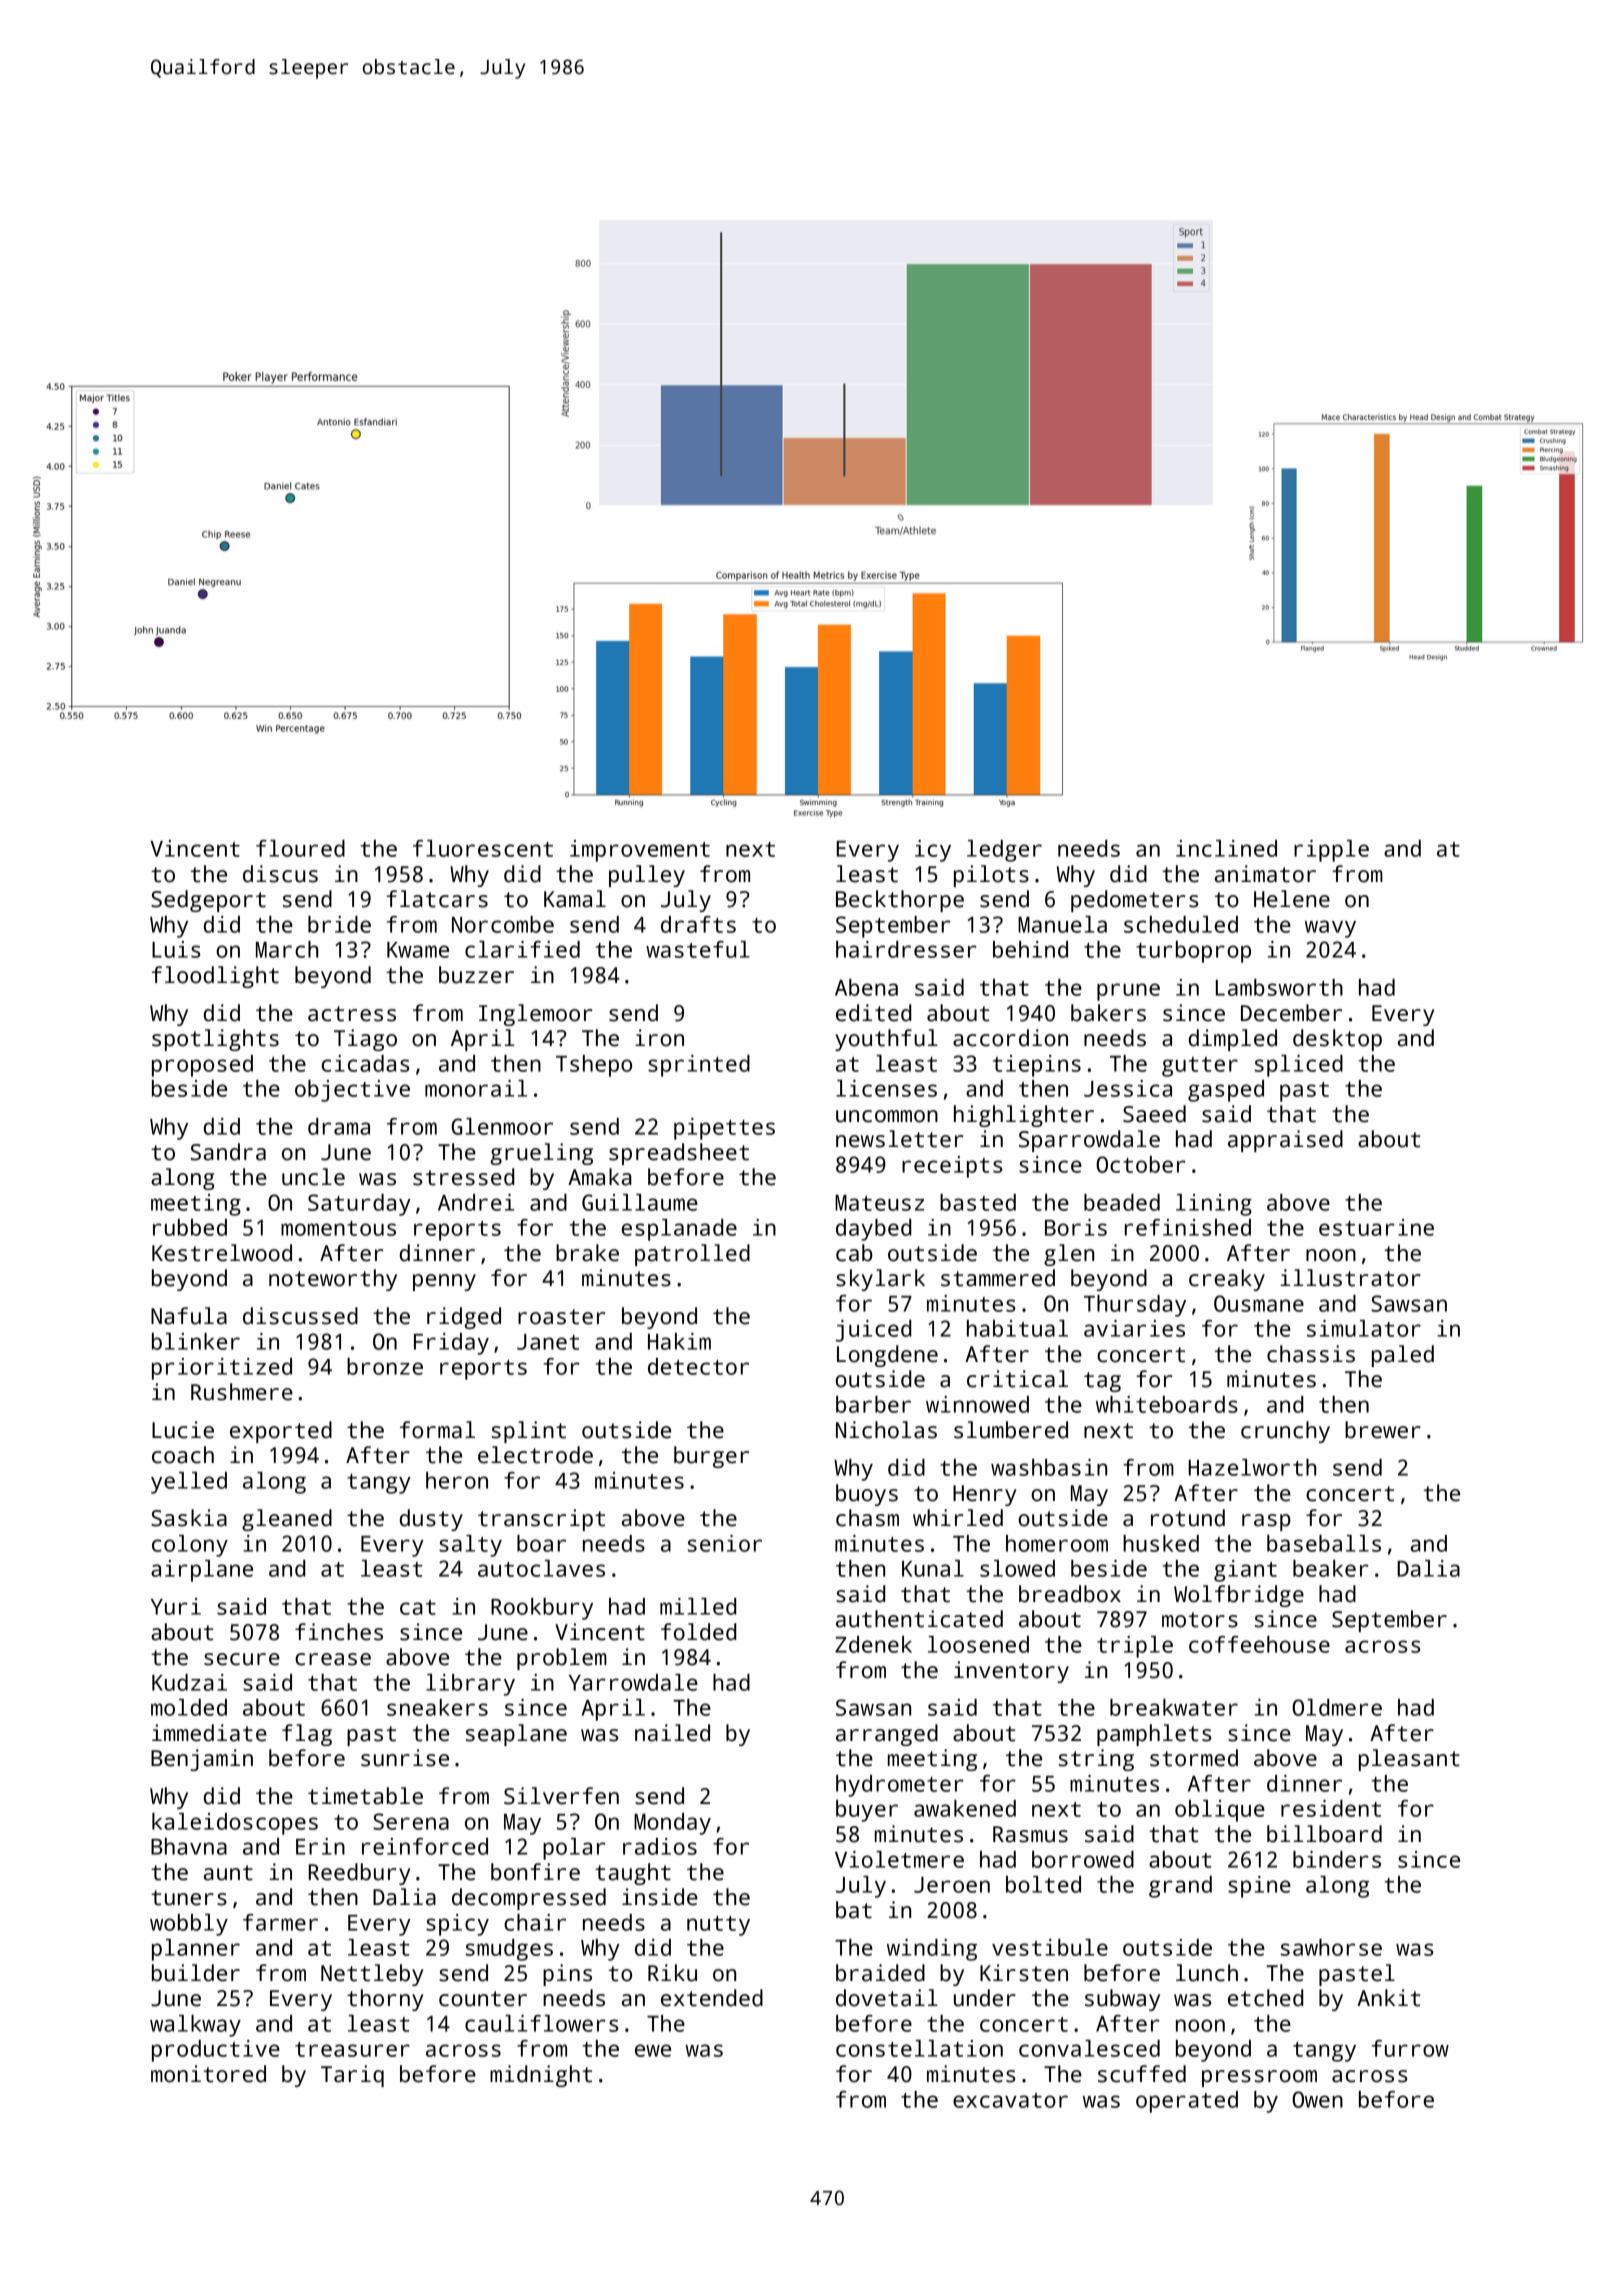  What do you see at coordinates (1200, 1620) in the screenshot?
I see `motors` at bounding box center [1200, 1620].
